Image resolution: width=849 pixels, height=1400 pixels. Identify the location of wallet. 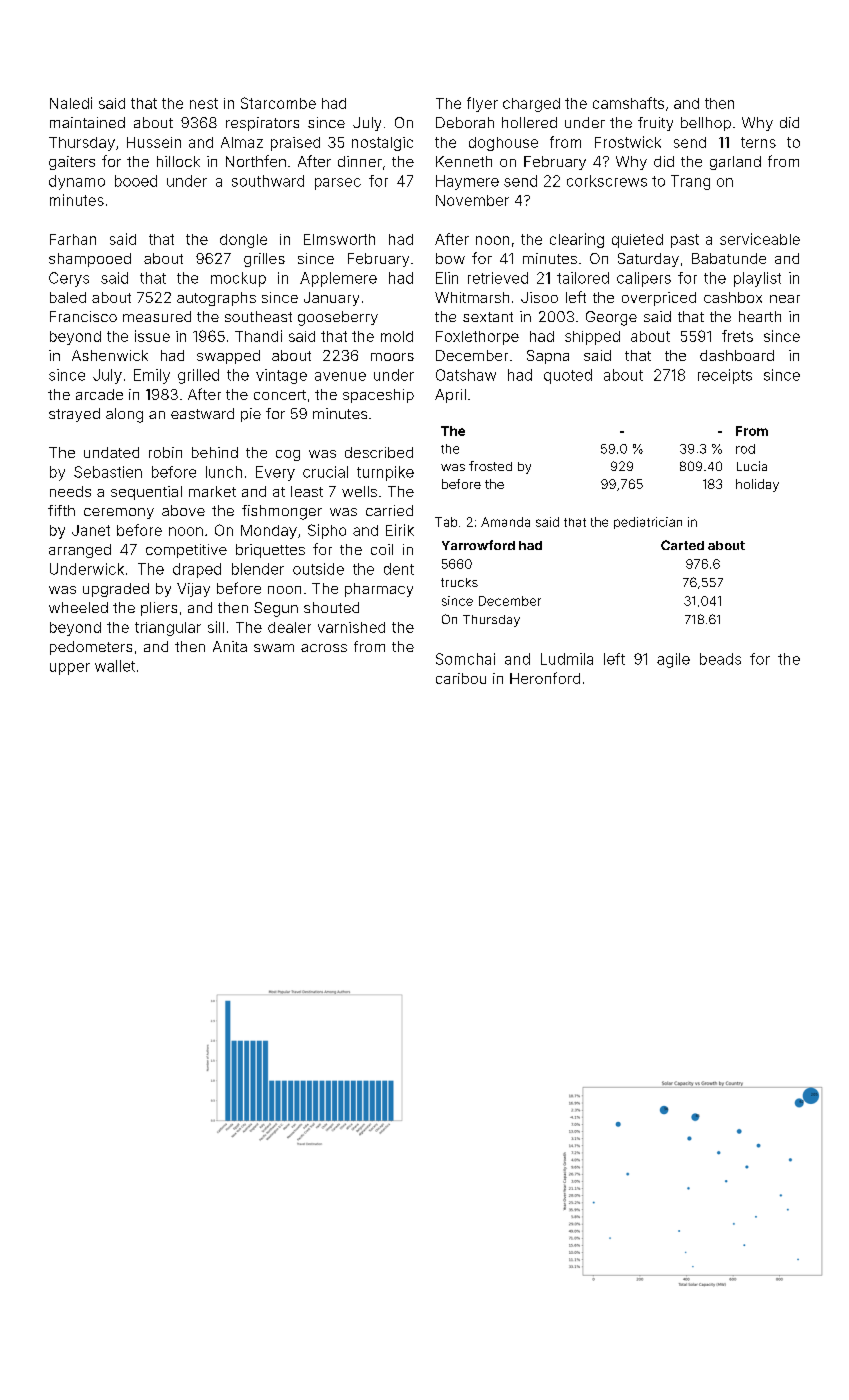
(115, 666).
